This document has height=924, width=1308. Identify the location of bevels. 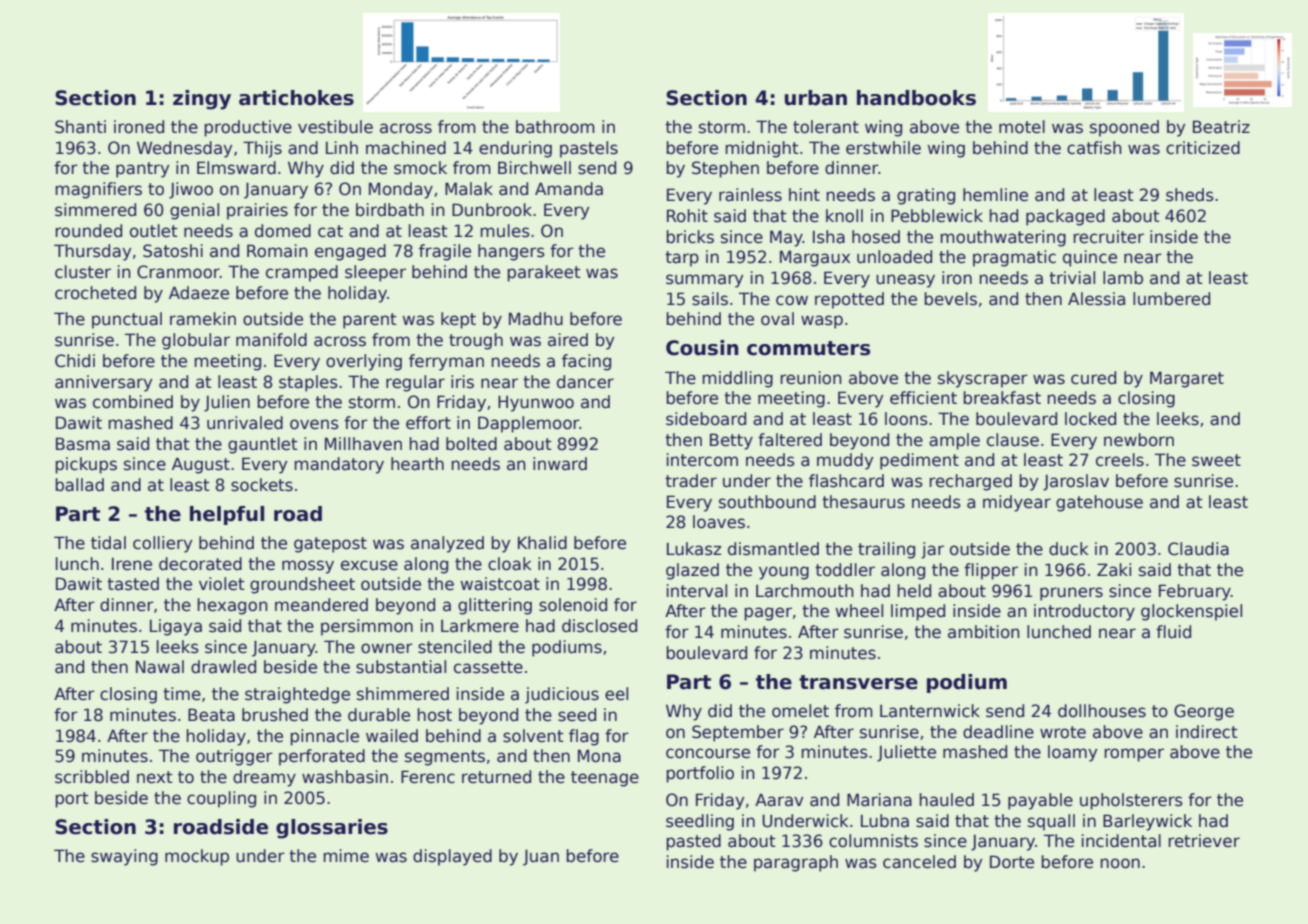
(950, 299).
